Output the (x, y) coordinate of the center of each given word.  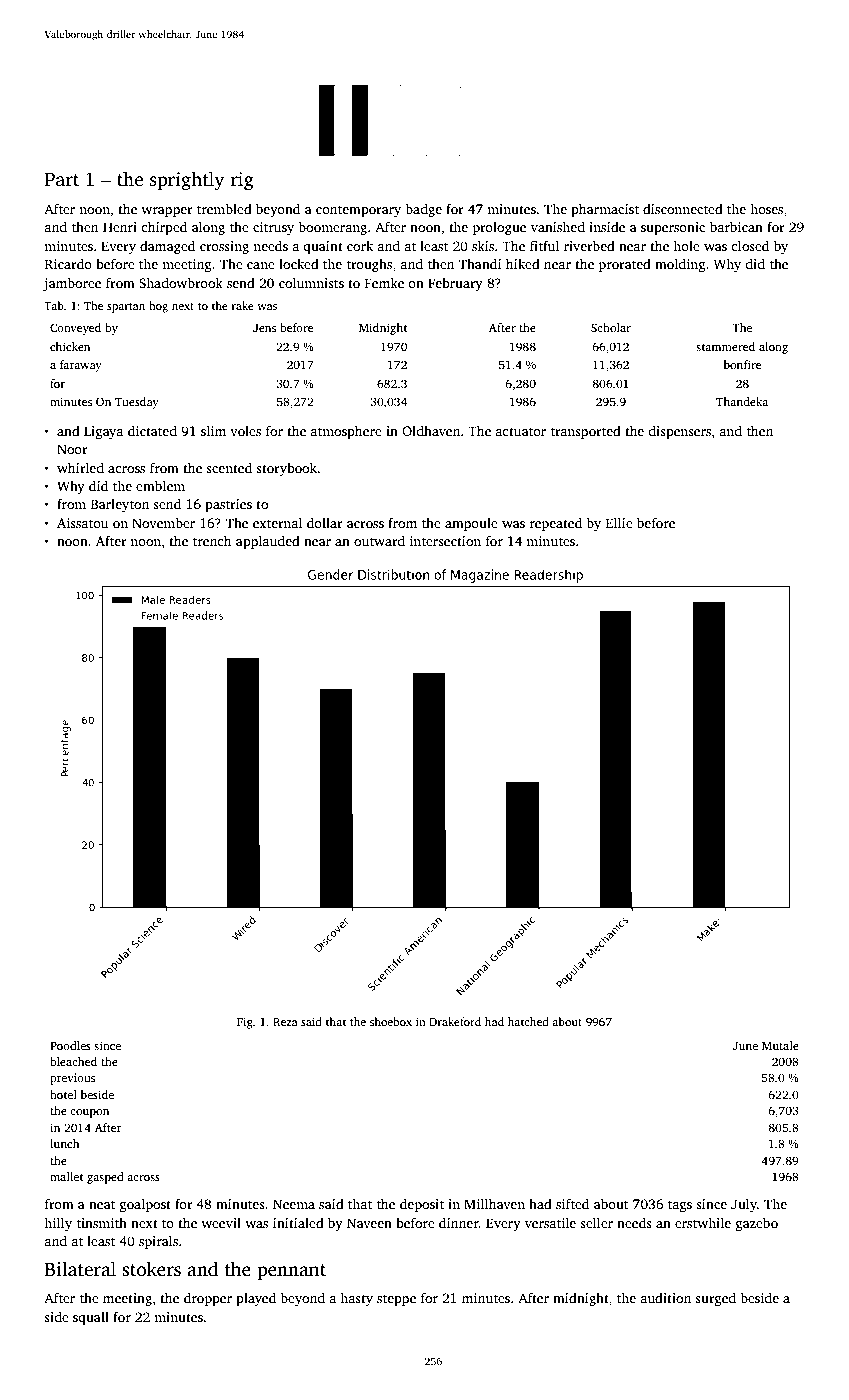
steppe (396, 1300)
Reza (285, 1022)
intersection (445, 541)
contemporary (358, 211)
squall (91, 1318)
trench (212, 541)
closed (750, 246)
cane (261, 265)
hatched (528, 1021)
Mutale (780, 1045)
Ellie (619, 522)
